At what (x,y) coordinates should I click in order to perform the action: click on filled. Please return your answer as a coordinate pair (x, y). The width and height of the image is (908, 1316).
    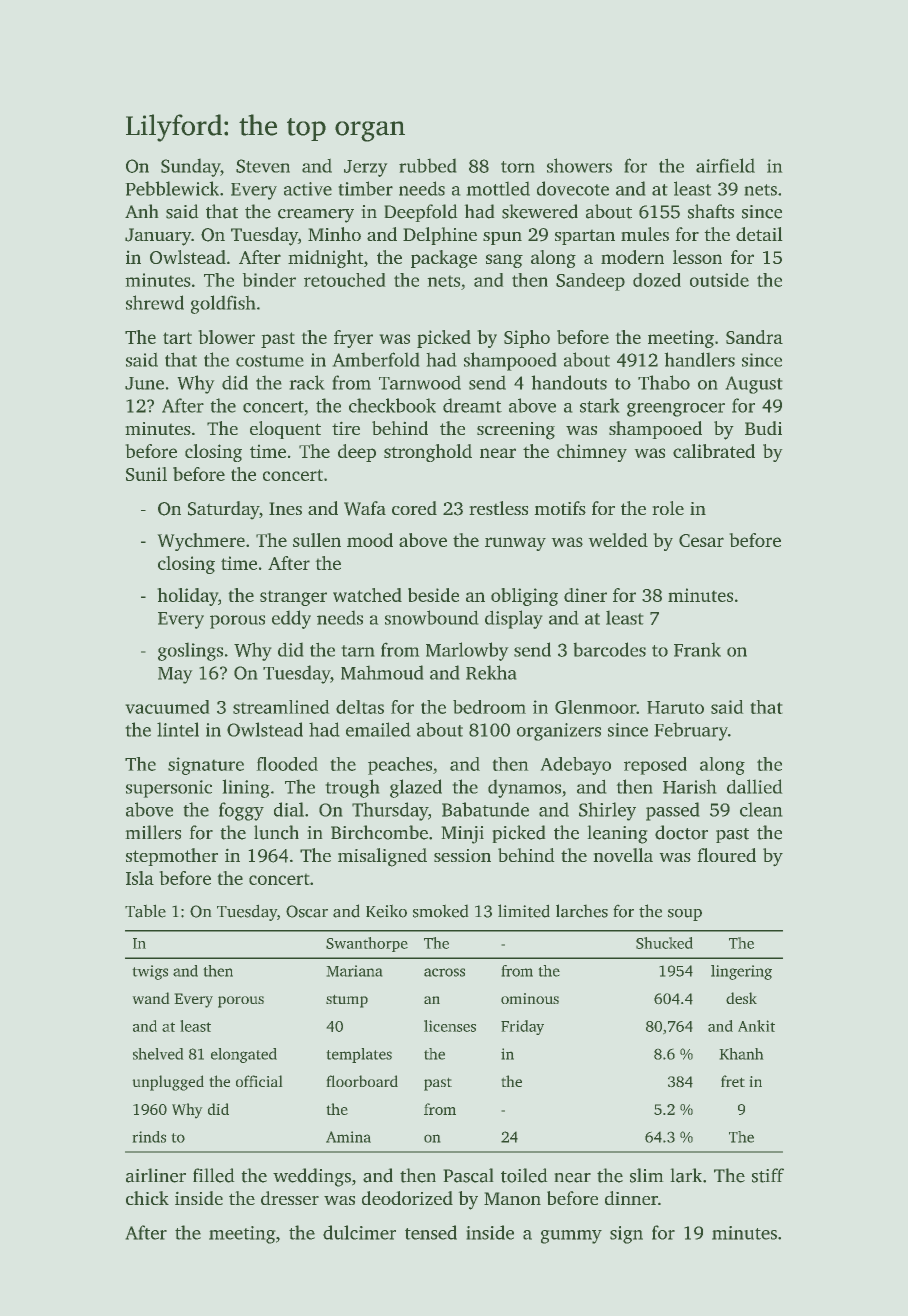
    Looking at the image, I should click on (214, 1175).
